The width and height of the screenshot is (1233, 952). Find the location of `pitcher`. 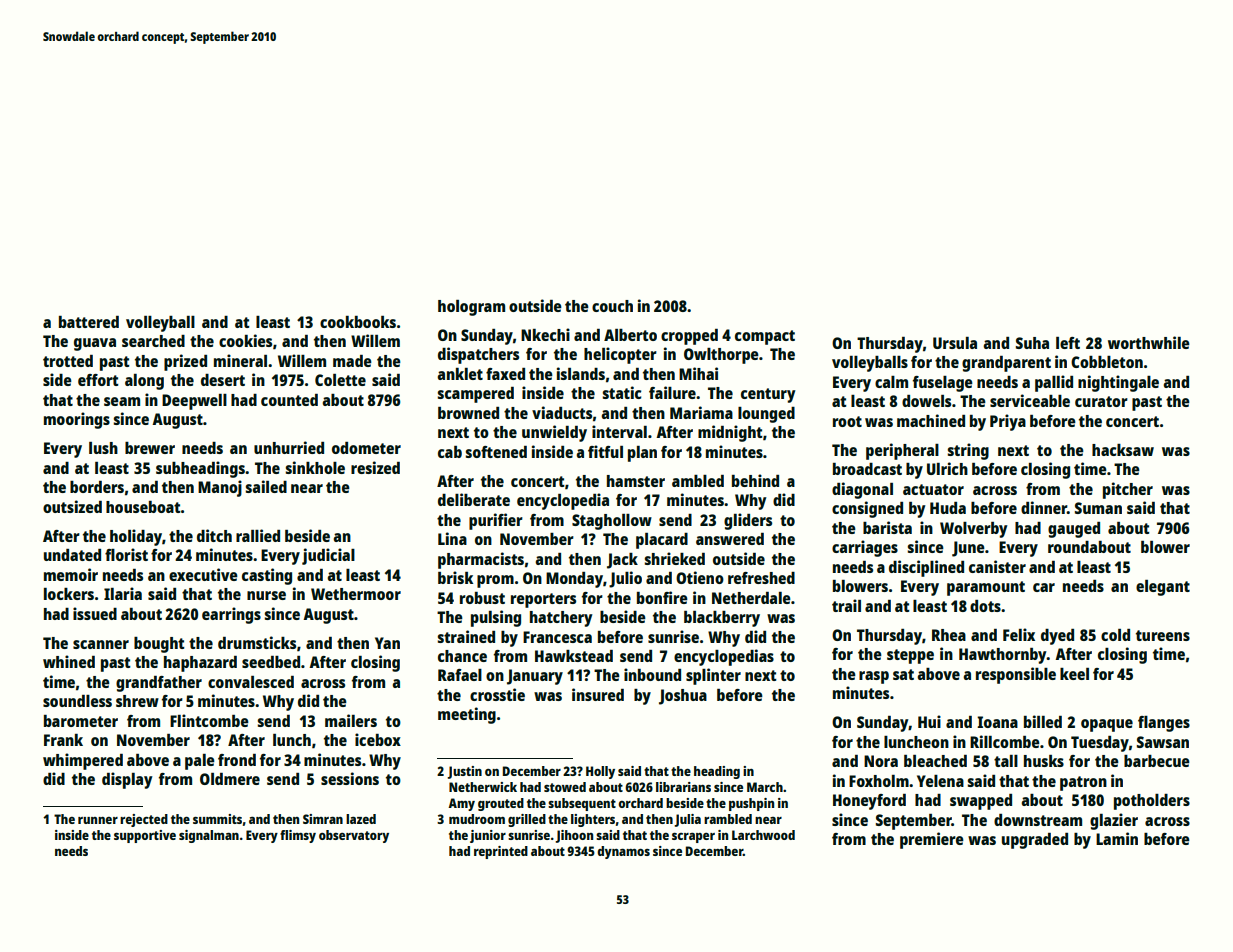

pitcher is located at coordinates (1128, 490).
